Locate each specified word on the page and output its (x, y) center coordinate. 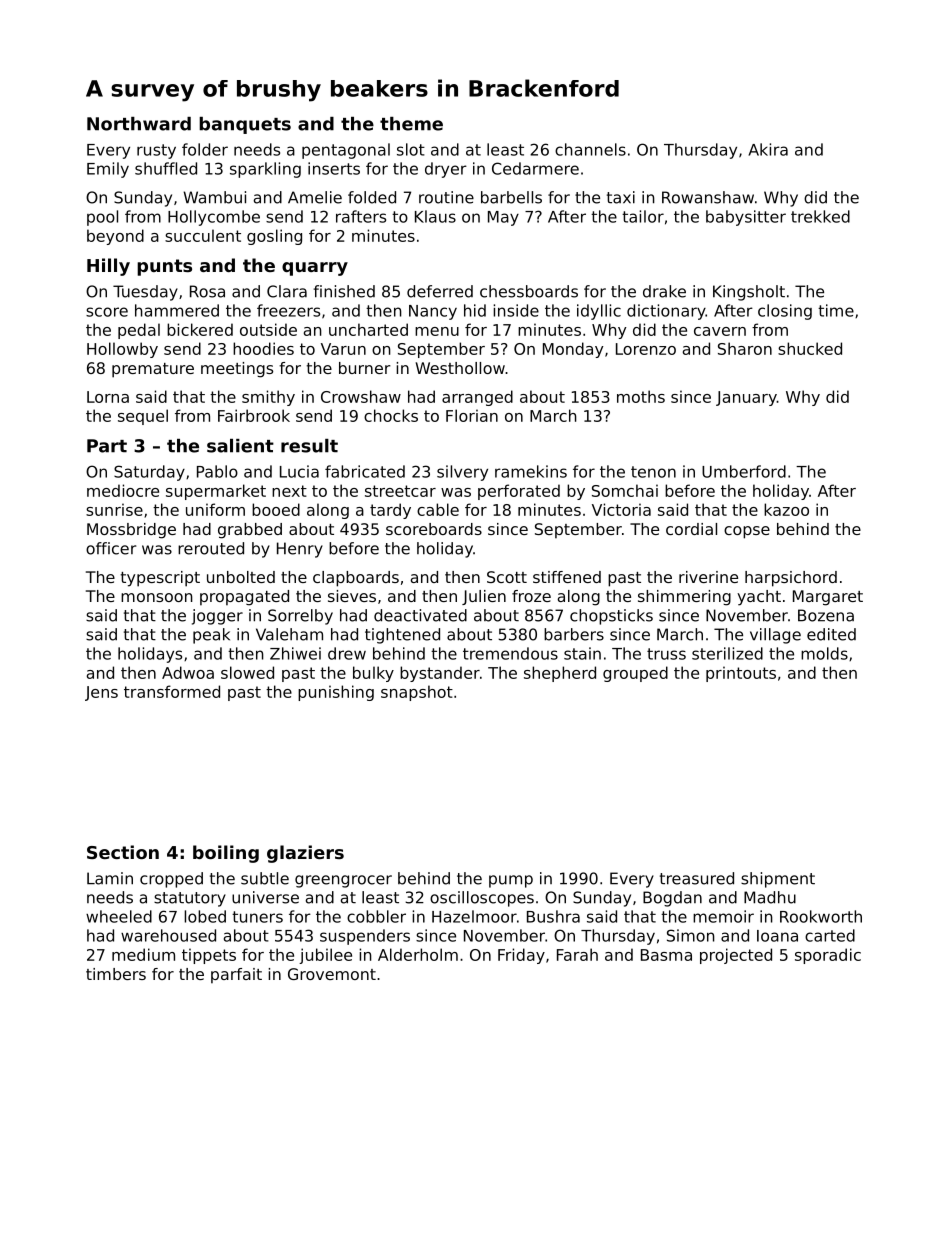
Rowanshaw (708, 197)
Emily (108, 170)
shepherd (560, 674)
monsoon (157, 597)
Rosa (207, 291)
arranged (477, 398)
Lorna (108, 397)
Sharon (745, 348)
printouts (741, 674)
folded (372, 197)
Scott (507, 577)
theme (411, 124)
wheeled (119, 916)
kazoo (786, 509)
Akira (768, 149)
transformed (172, 691)
